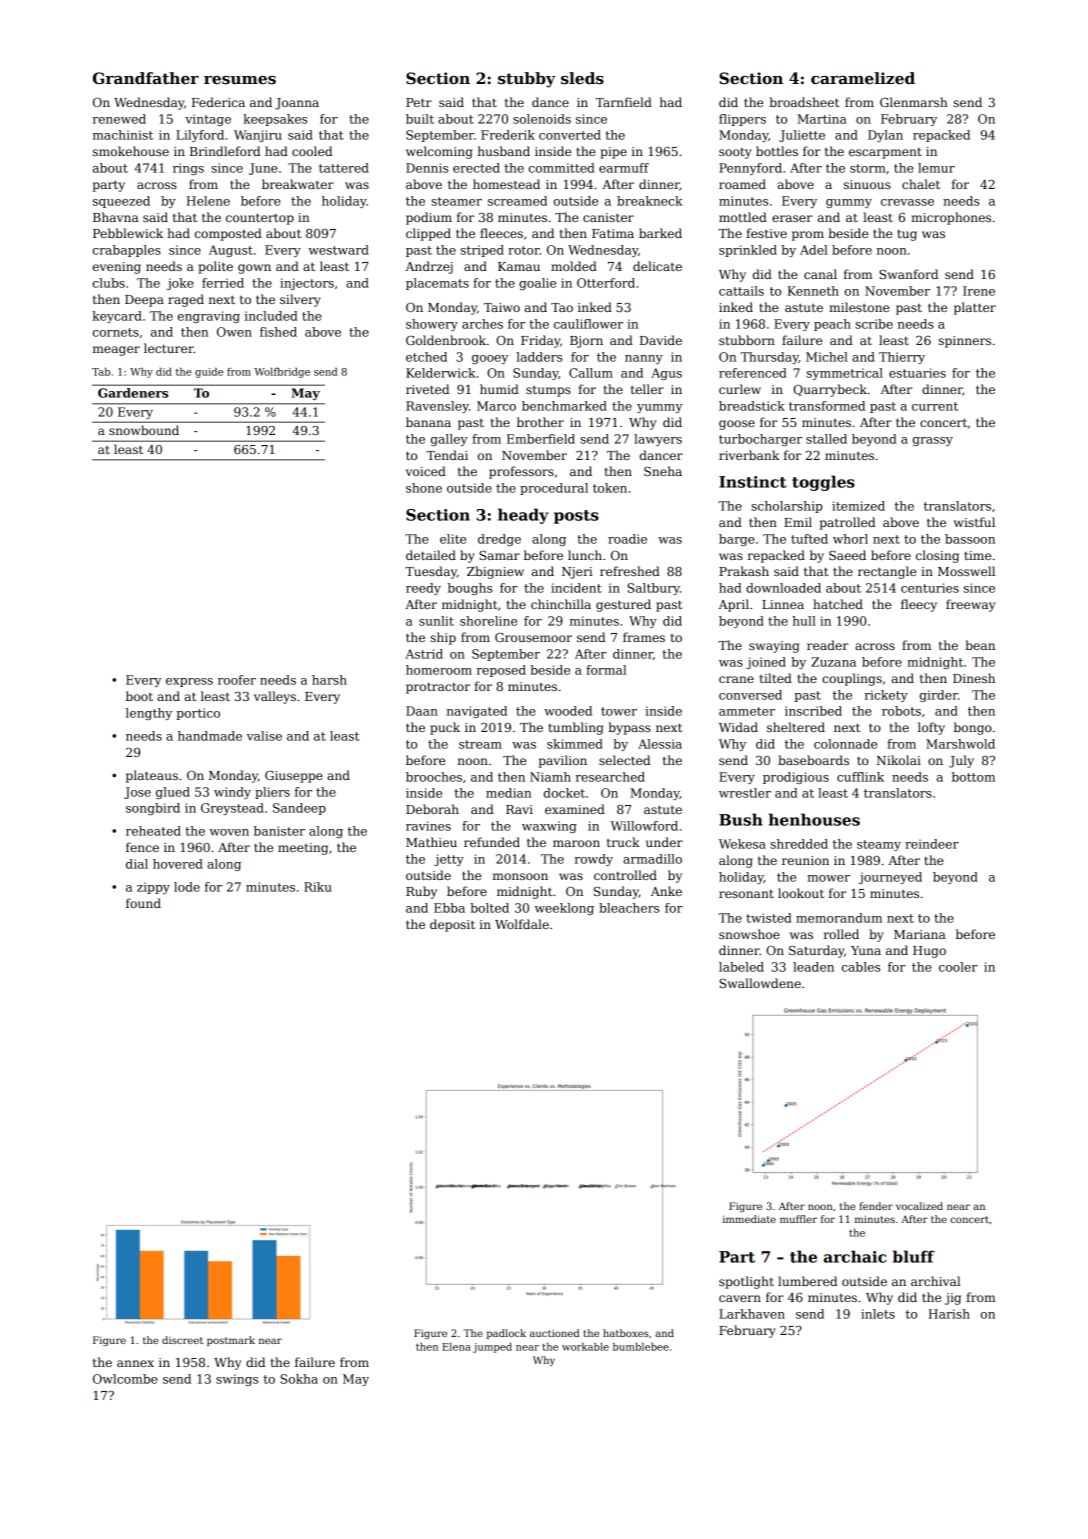 The height and width of the screenshot is (1539, 1088). Describe the element at coordinates (153, 888) in the screenshot. I see `zippy` at that location.
